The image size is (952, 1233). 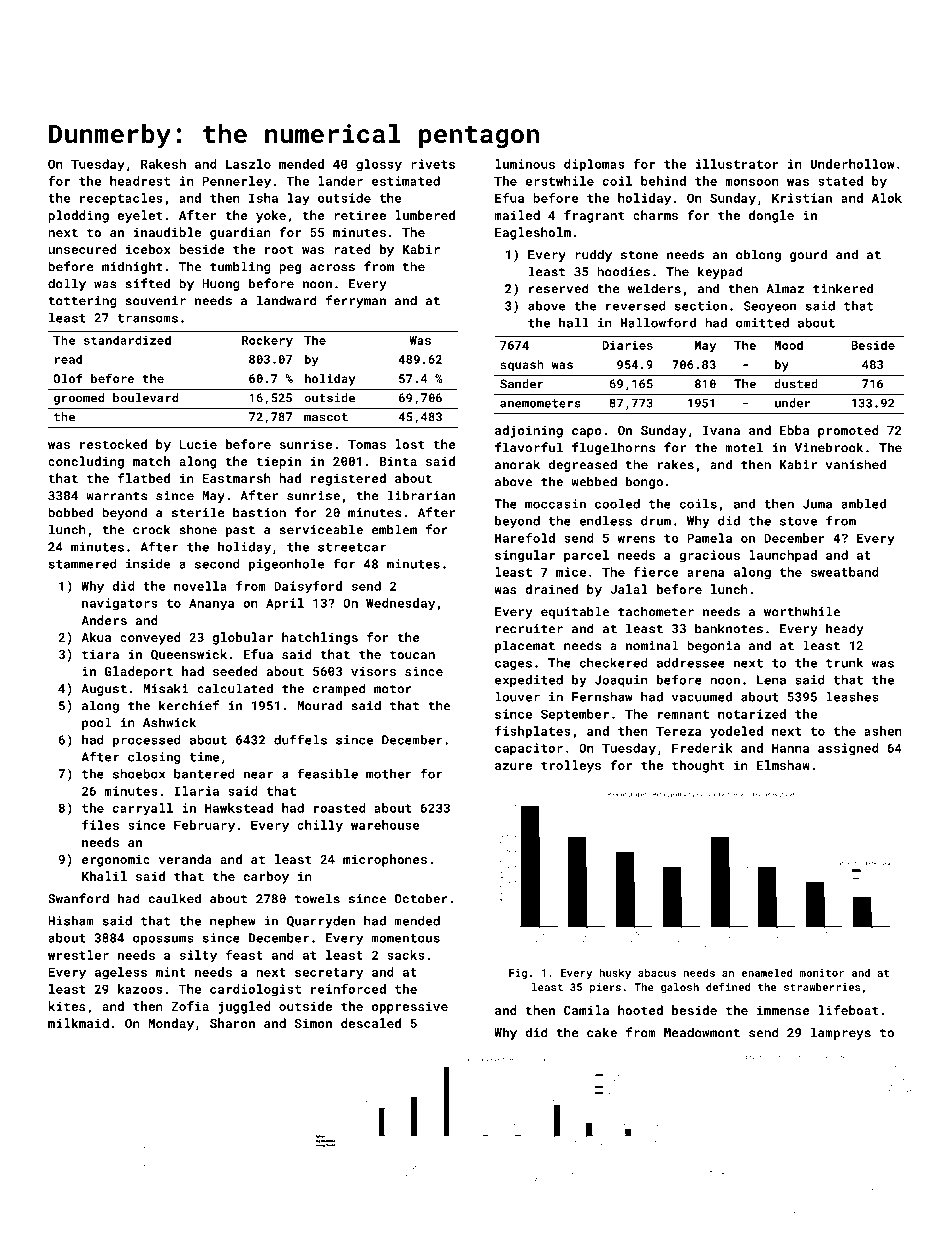 What do you see at coordinates (78, 1023) in the screenshot?
I see `milkmaid` at bounding box center [78, 1023].
